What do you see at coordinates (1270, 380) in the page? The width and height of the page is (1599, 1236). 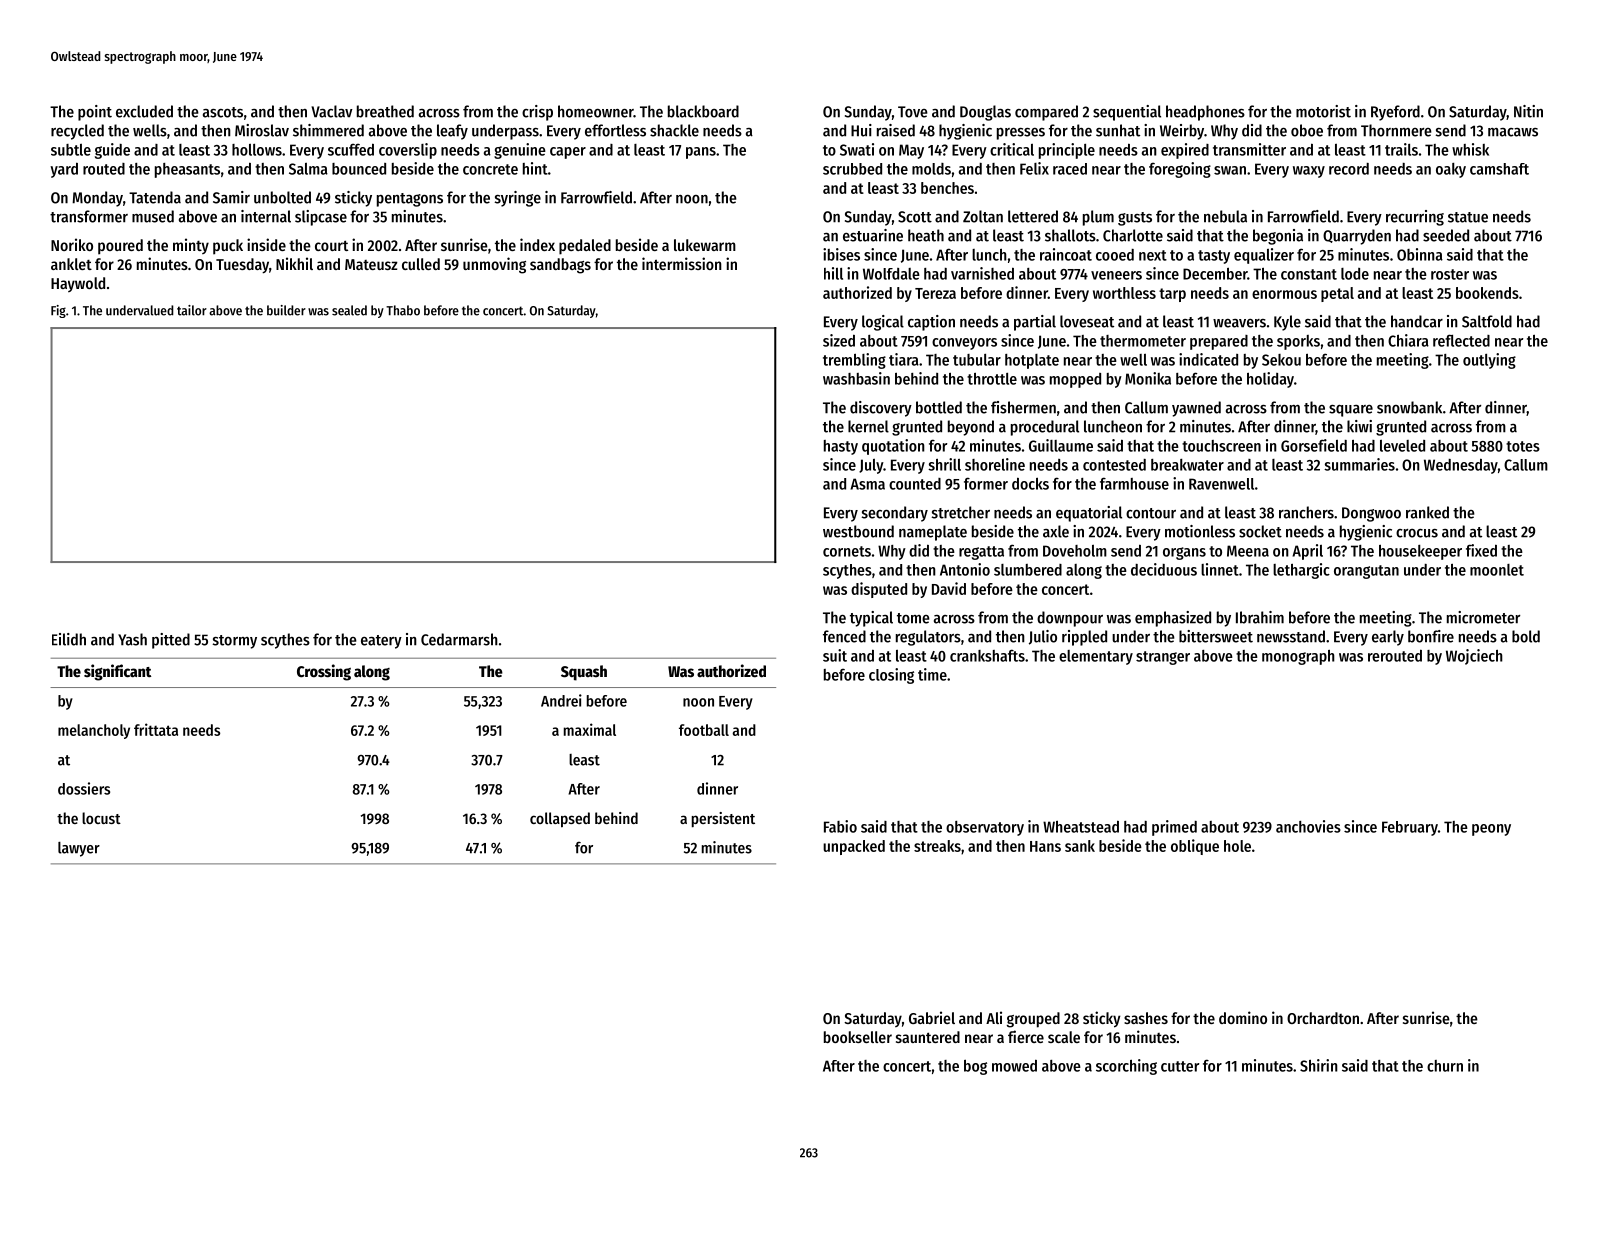 I see `holiday` at bounding box center [1270, 380].
